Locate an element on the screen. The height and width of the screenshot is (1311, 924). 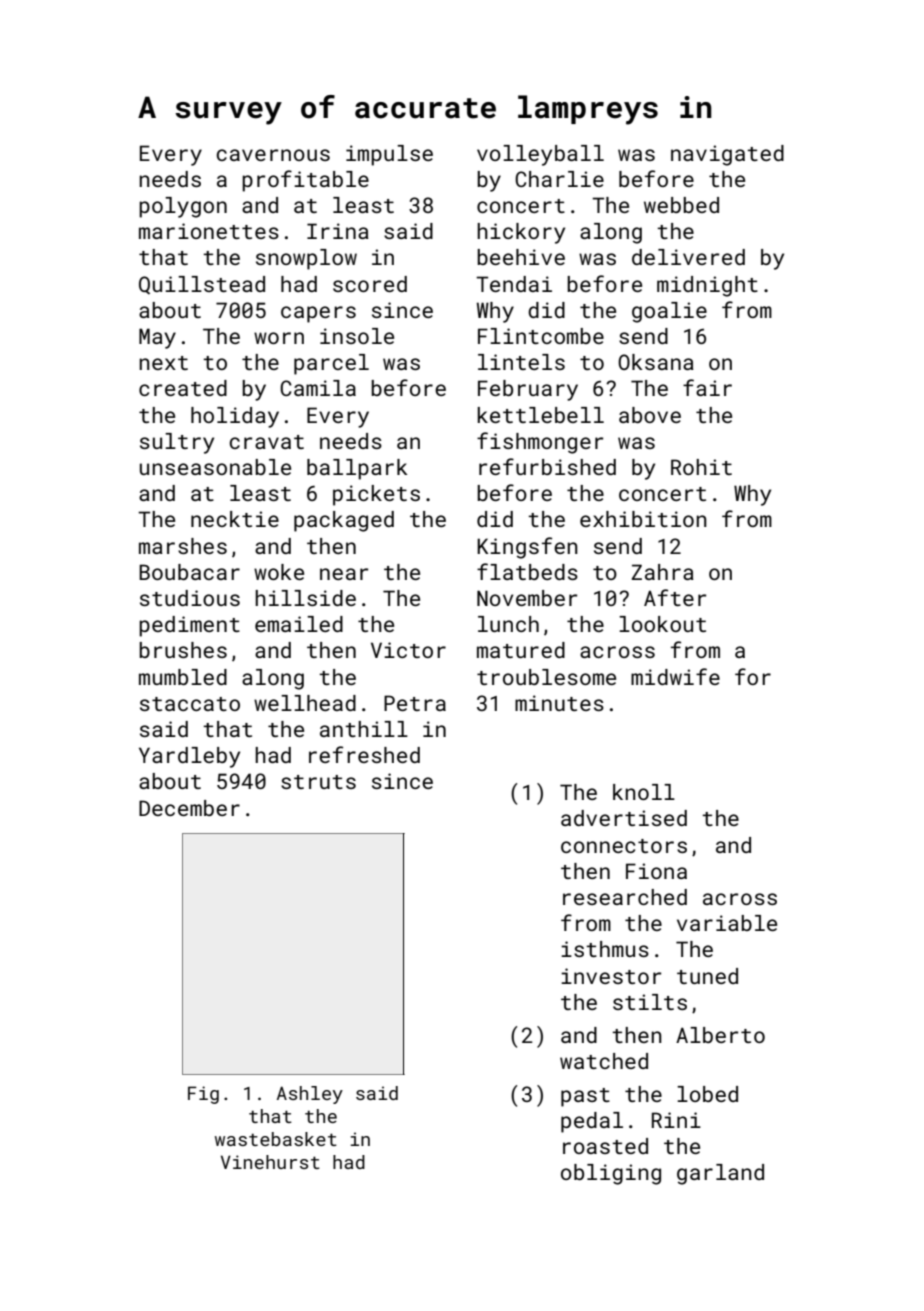
polygon is located at coordinates (183, 207).
